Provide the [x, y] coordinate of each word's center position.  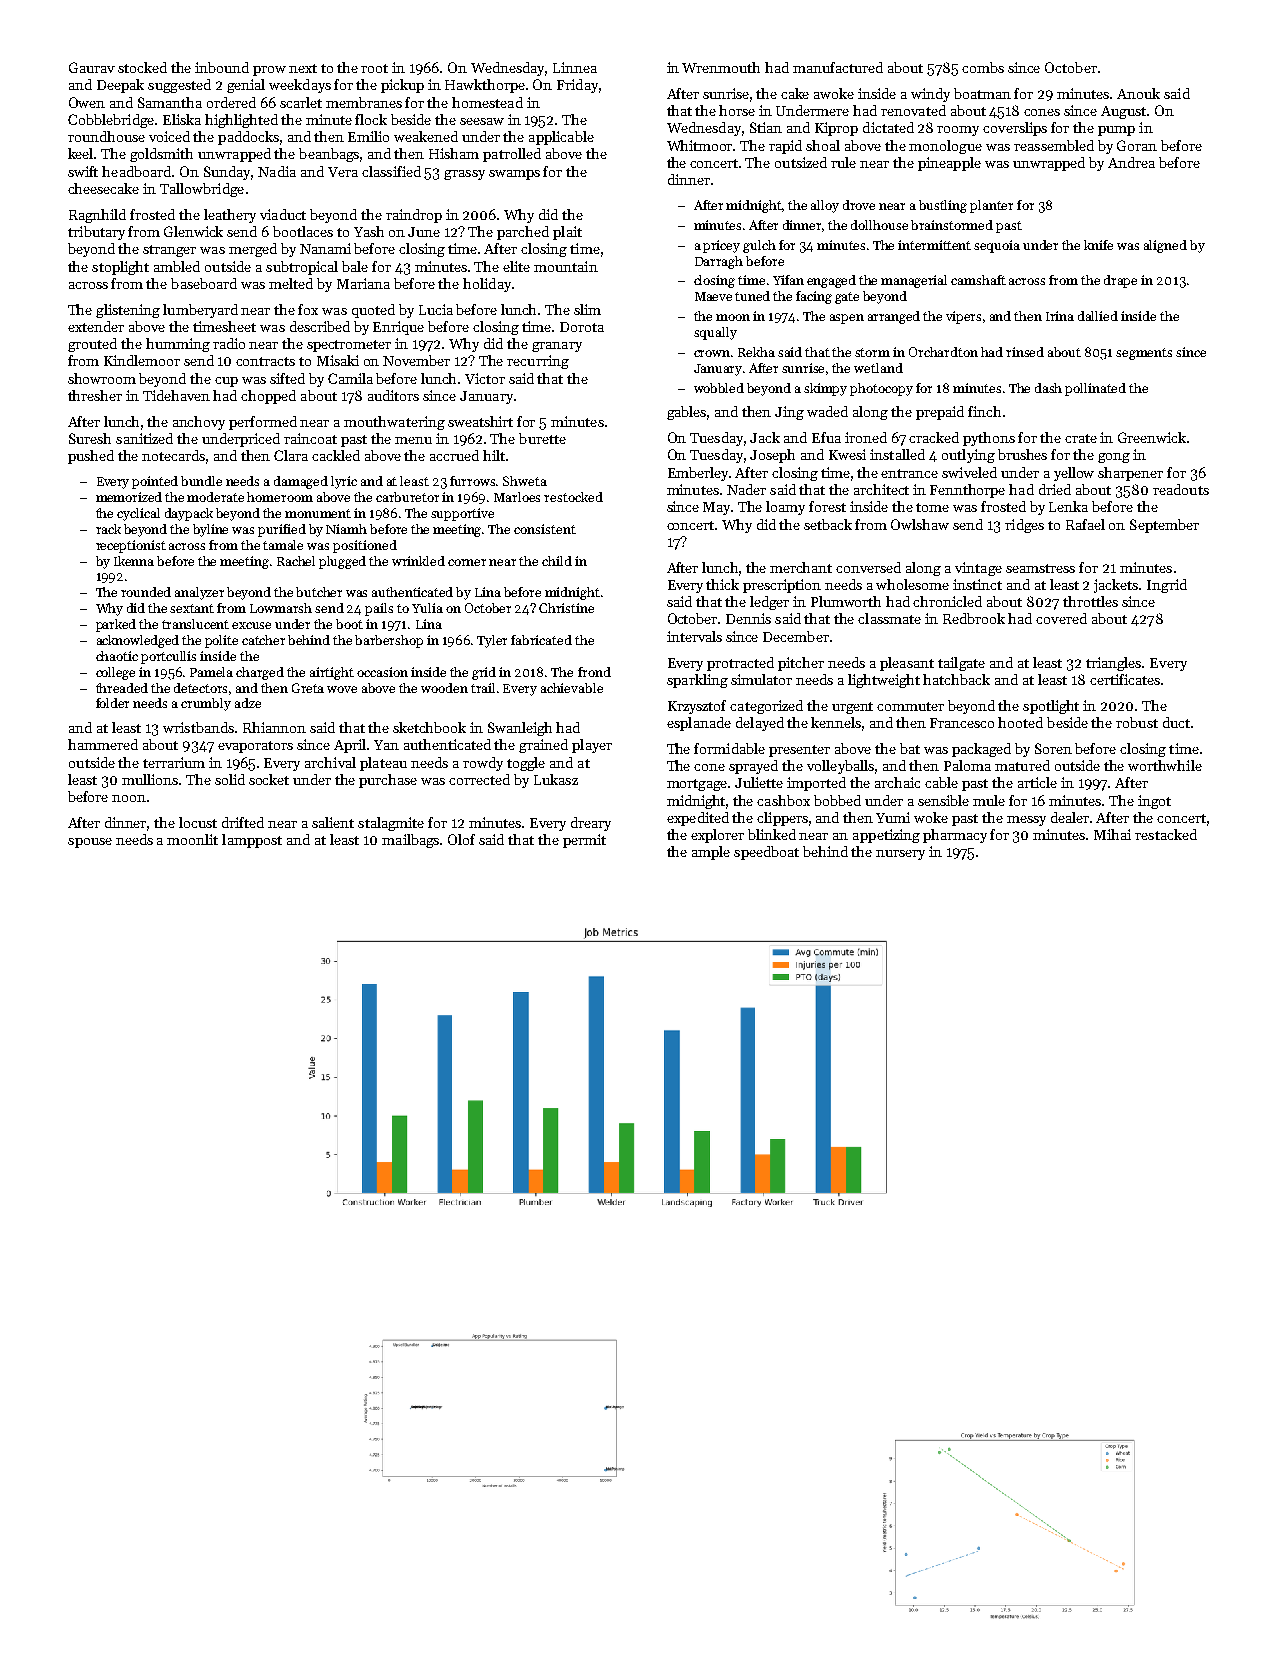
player [592, 746]
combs [983, 67]
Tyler [492, 641]
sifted [287, 378]
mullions [150, 779]
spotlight [1051, 707]
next [303, 68]
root [374, 68]
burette [542, 438]
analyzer [199, 593]
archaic [897, 782]
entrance [909, 473]
